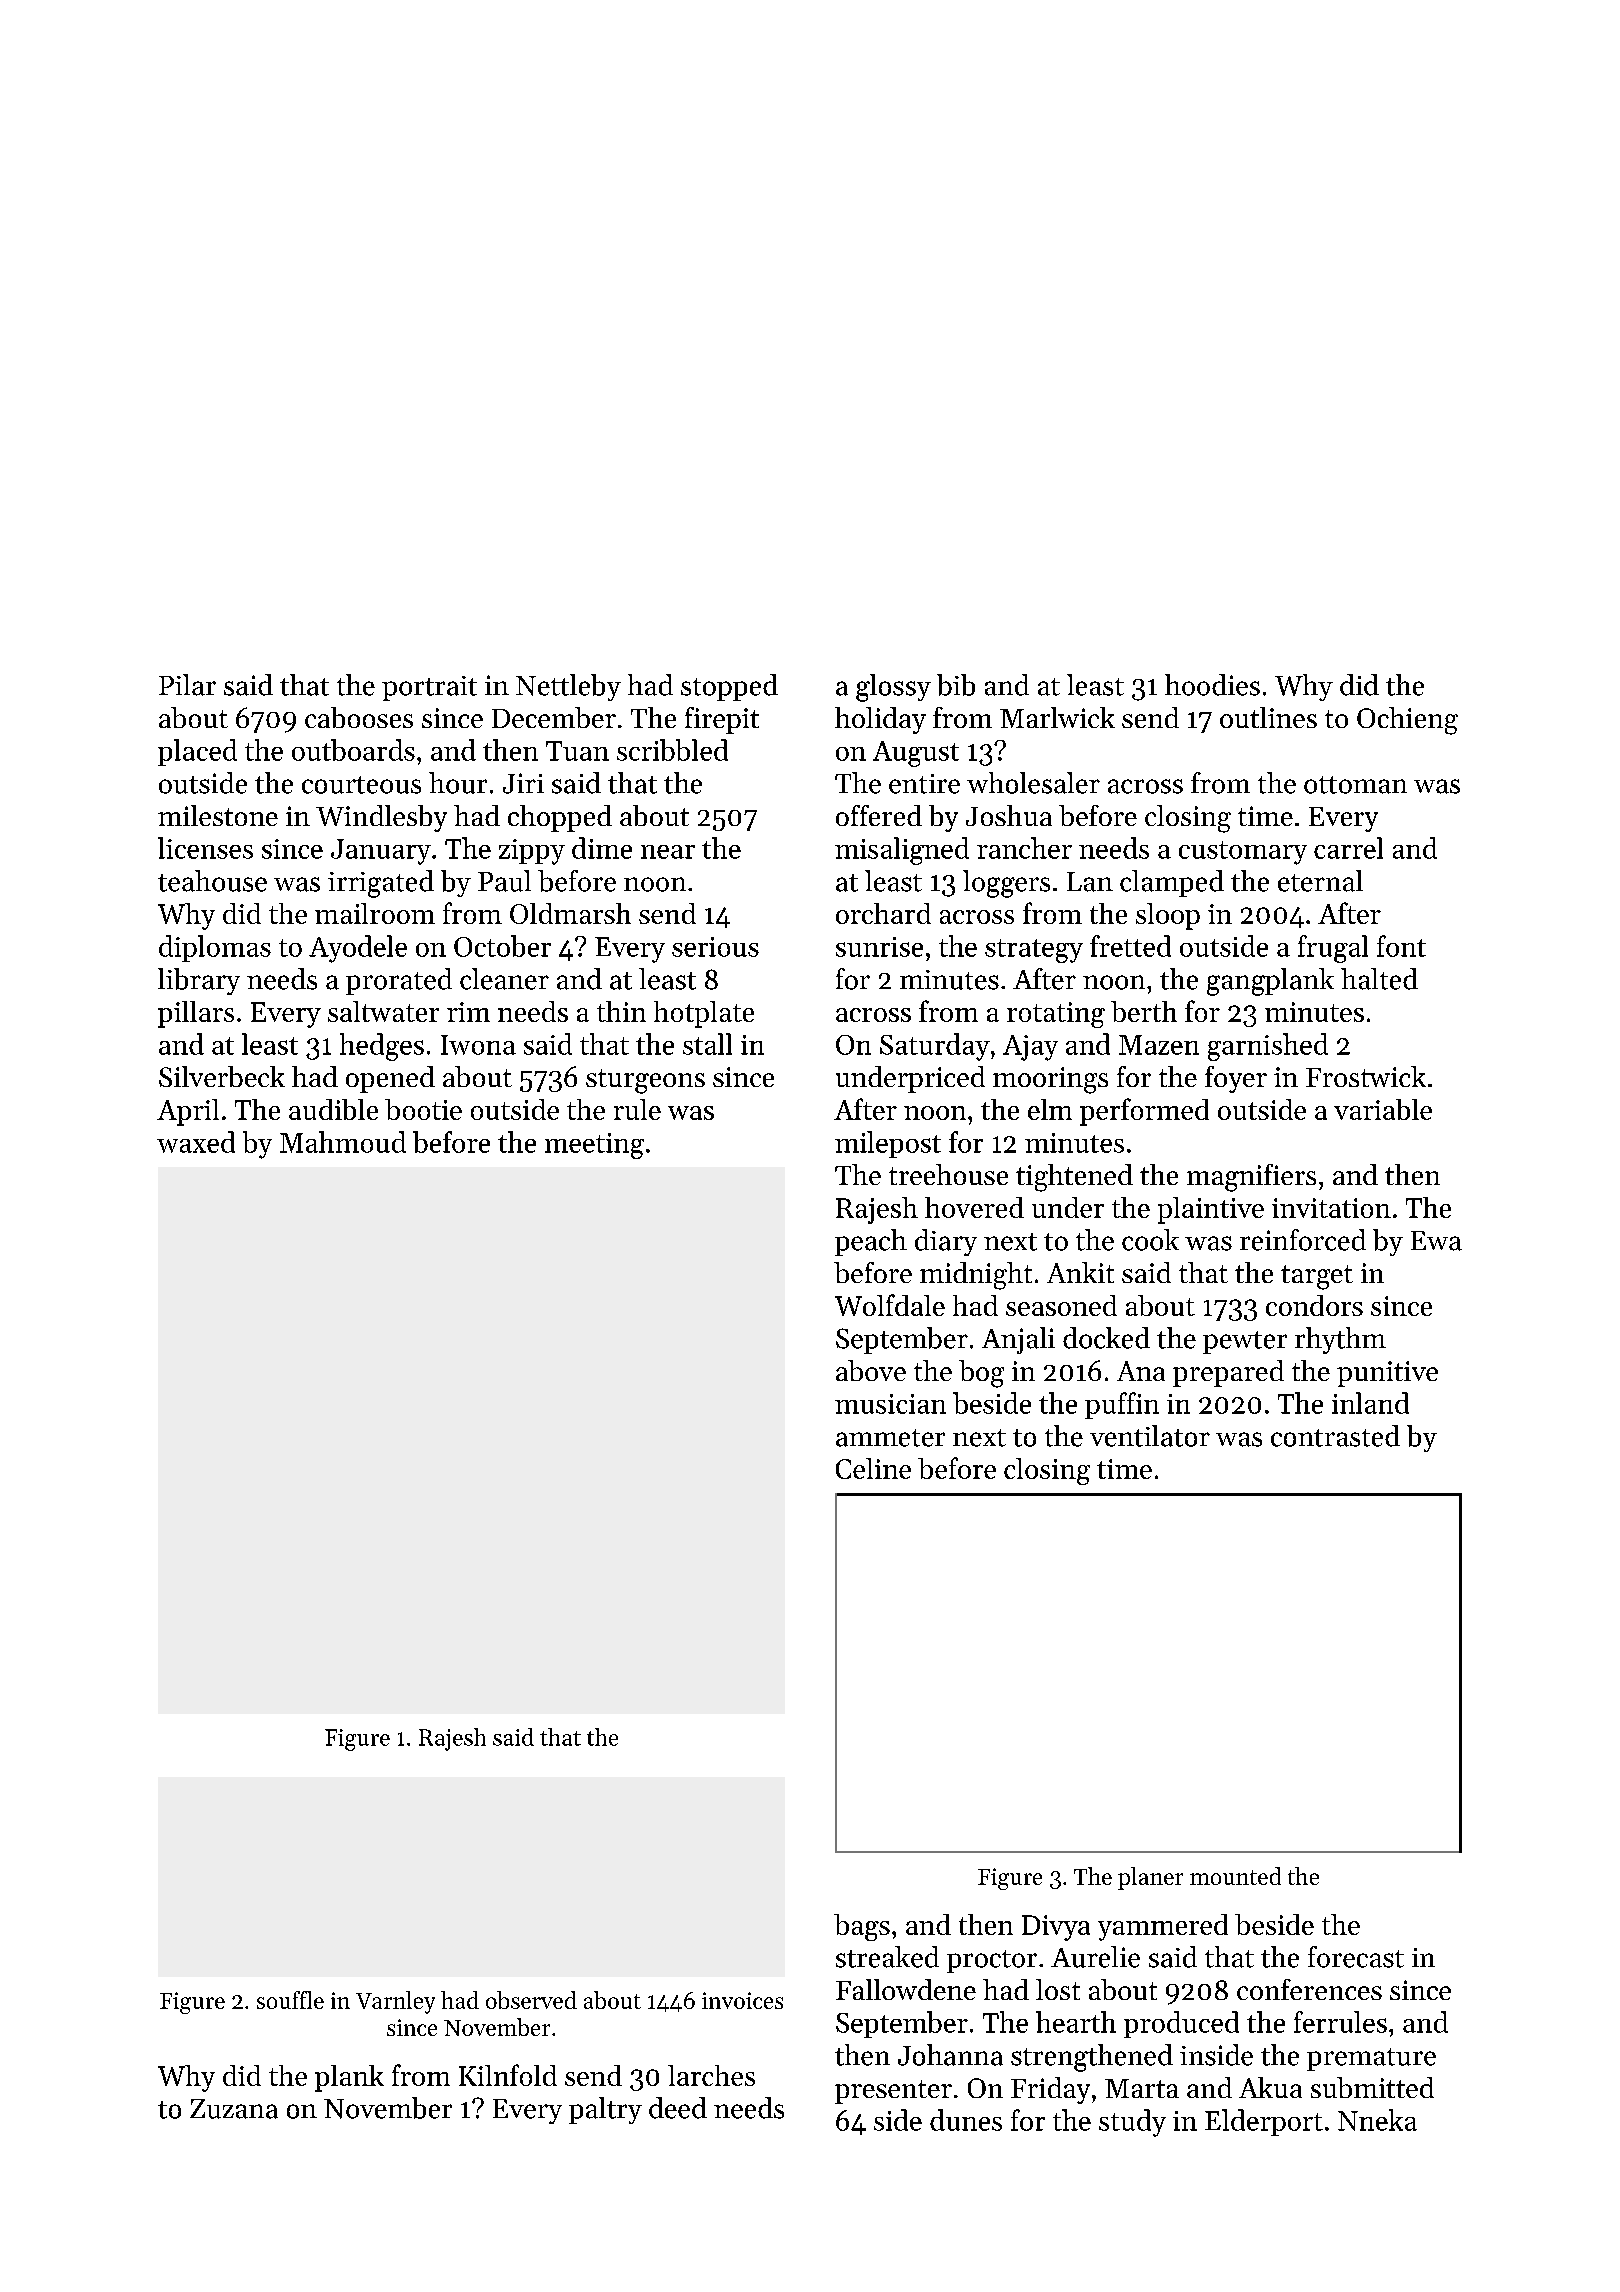  I want to click on bib, so click(956, 685).
